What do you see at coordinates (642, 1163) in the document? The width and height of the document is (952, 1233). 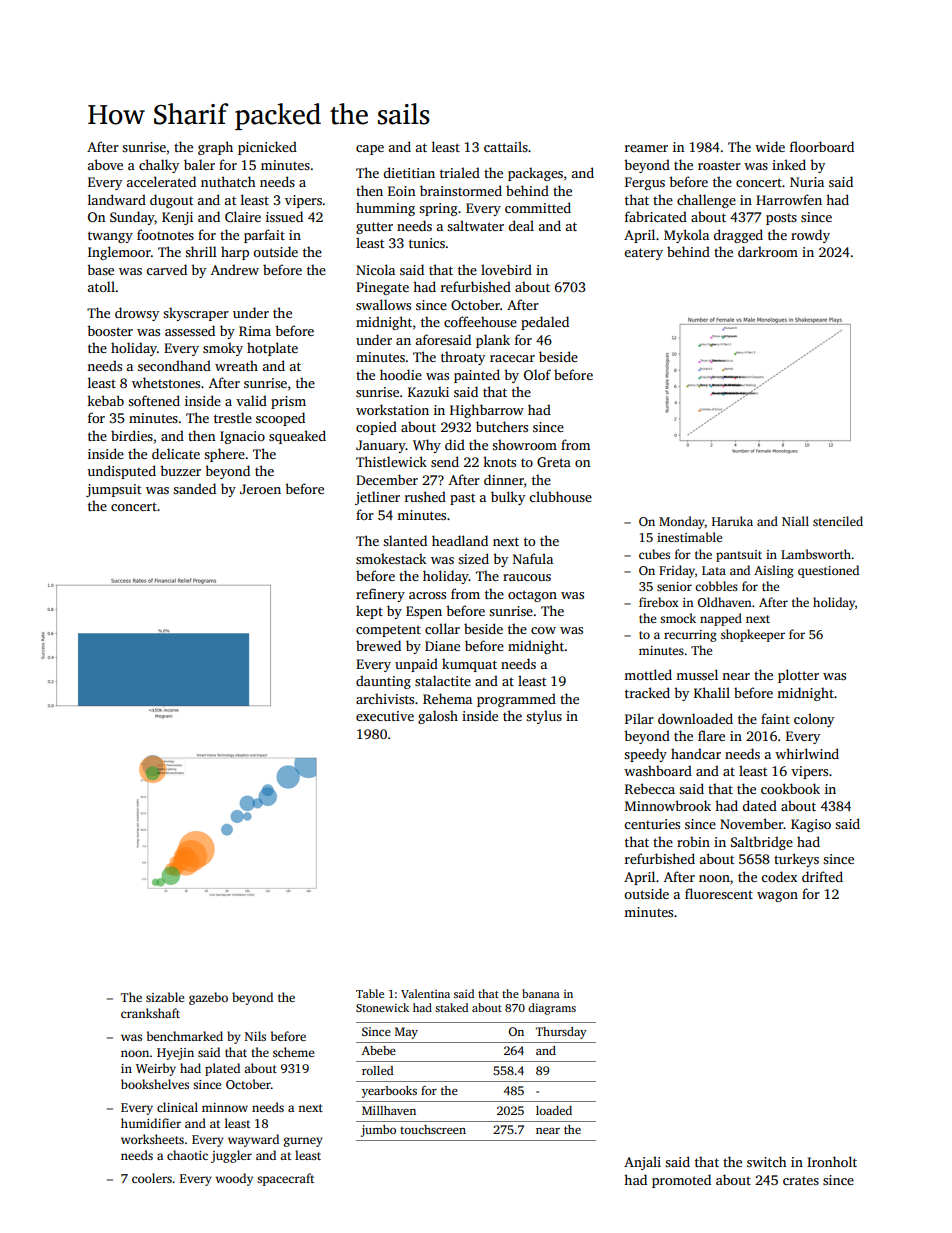 I see `Anjali` at bounding box center [642, 1163].
